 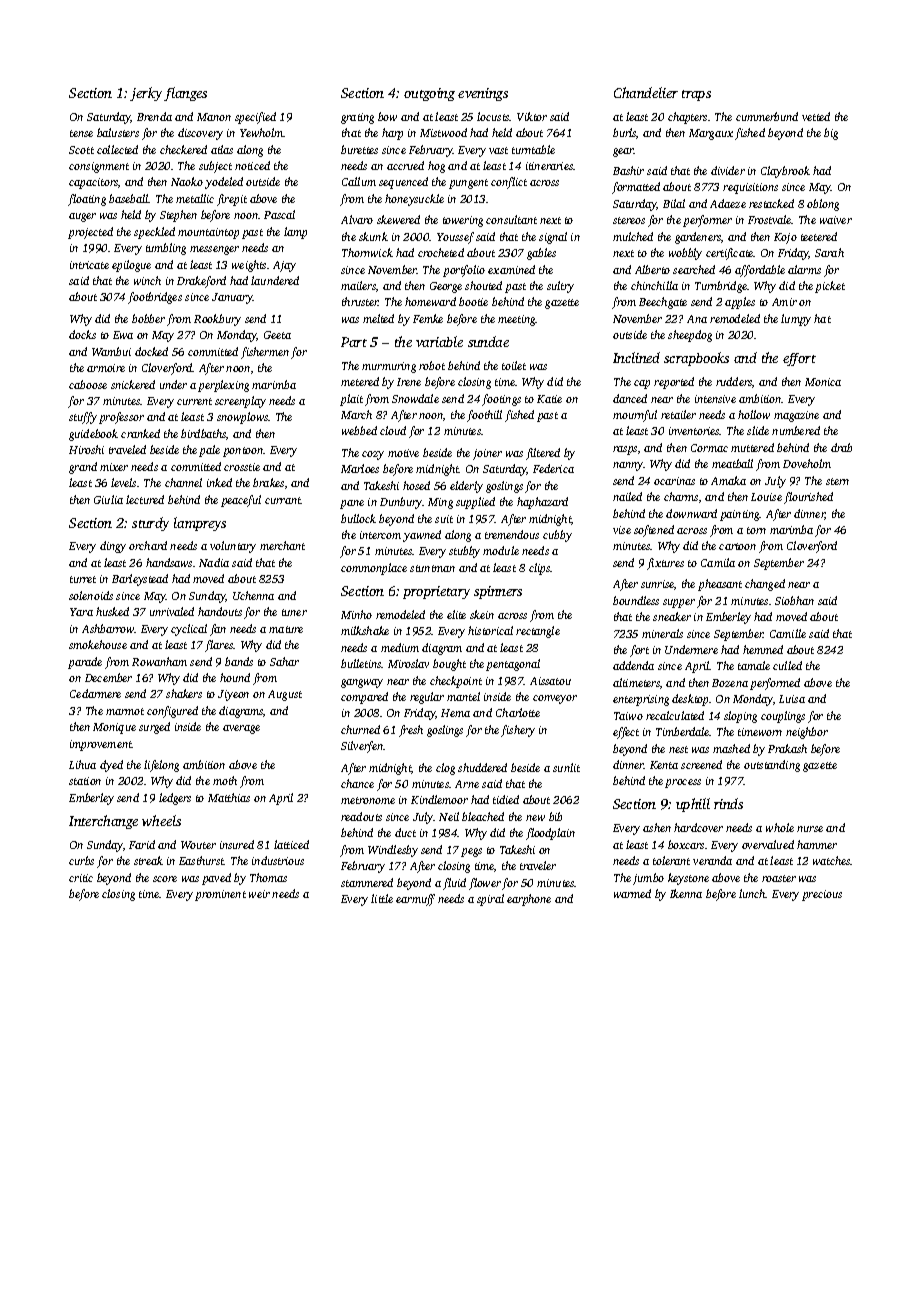 I want to click on solenoids, so click(x=91, y=595).
